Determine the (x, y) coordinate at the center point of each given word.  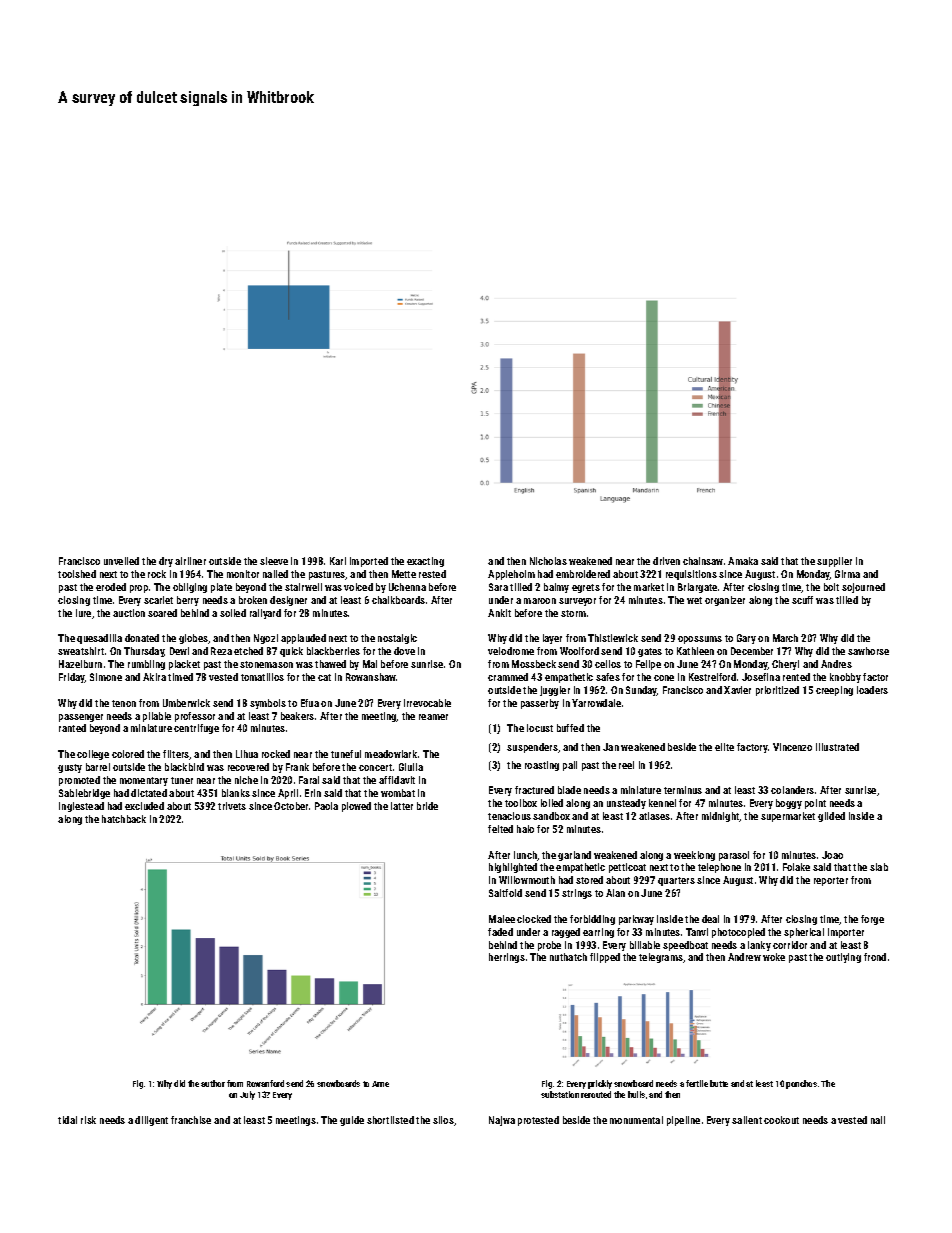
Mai (370, 664)
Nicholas (548, 561)
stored (589, 880)
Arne (380, 1084)
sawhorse (868, 651)
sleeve (274, 561)
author (213, 1083)
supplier (834, 562)
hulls (636, 1094)
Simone (106, 677)
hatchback (124, 819)
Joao (832, 855)
